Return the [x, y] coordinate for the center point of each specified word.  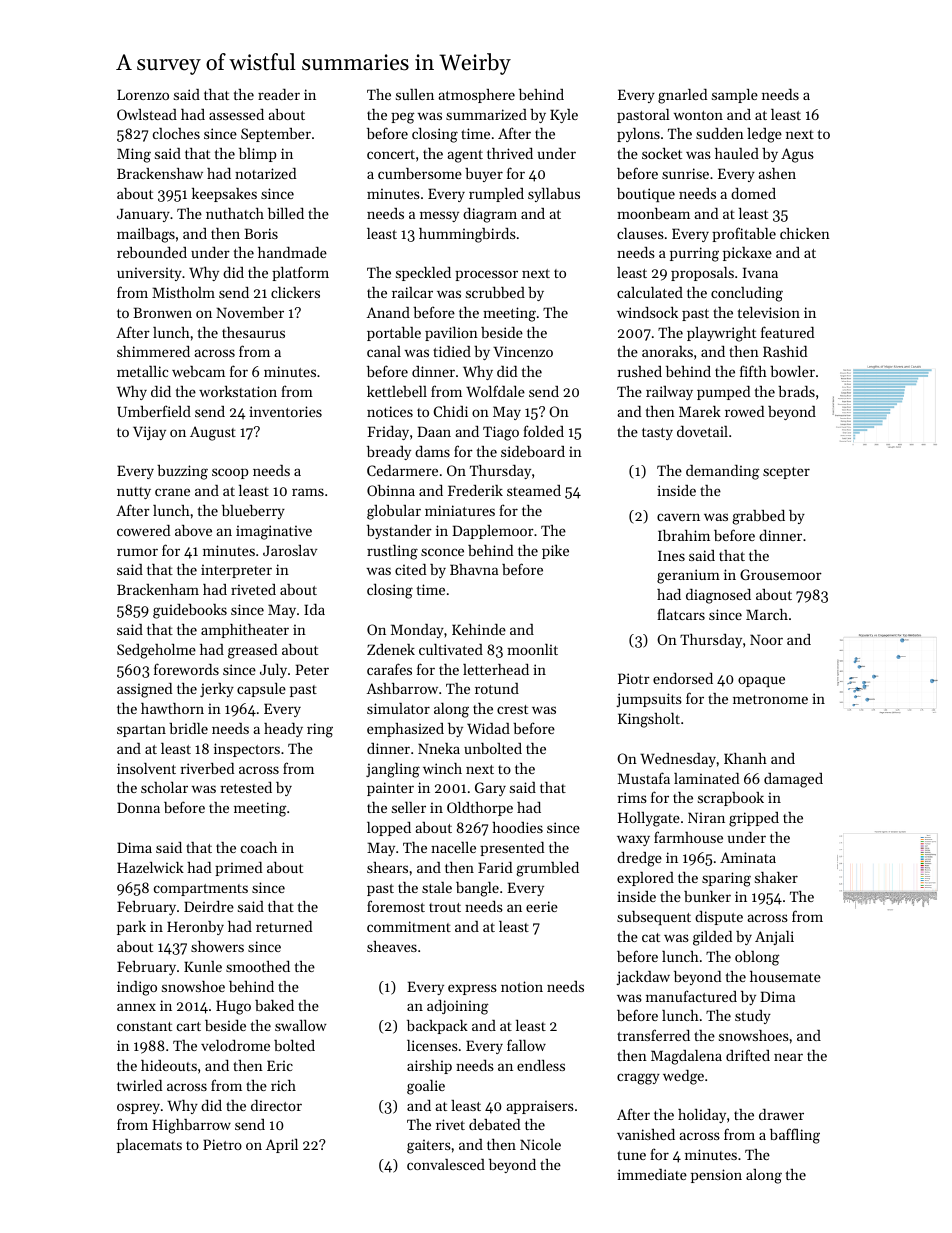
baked [274, 1005]
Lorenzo [143, 94]
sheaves [392, 946]
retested [246, 787]
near [788, 1057]
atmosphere [476, 96]
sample [735, 96]
